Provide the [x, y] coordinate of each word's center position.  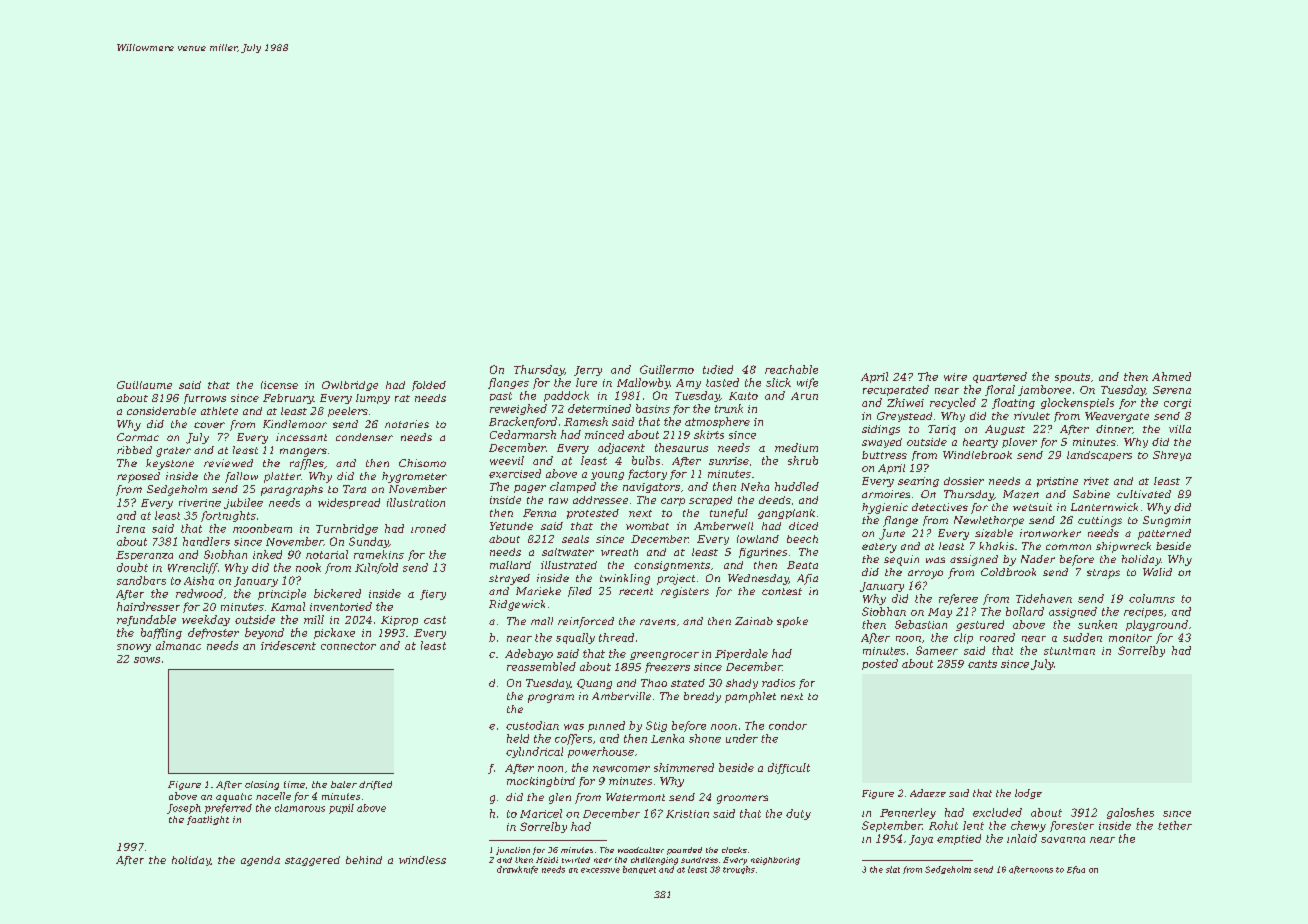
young [607, 476]
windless [422, 860]
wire [955, 377]
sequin [901, 560]
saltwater [568, 552]
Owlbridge [350, 386]
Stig [656, 726]
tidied [718, 369]
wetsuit [1032, 507]
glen [560, 798]
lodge [1028, 794]
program [551, 698]
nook [308, 567]
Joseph [184, 809]
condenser [364, 437]
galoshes [1130, 813]
